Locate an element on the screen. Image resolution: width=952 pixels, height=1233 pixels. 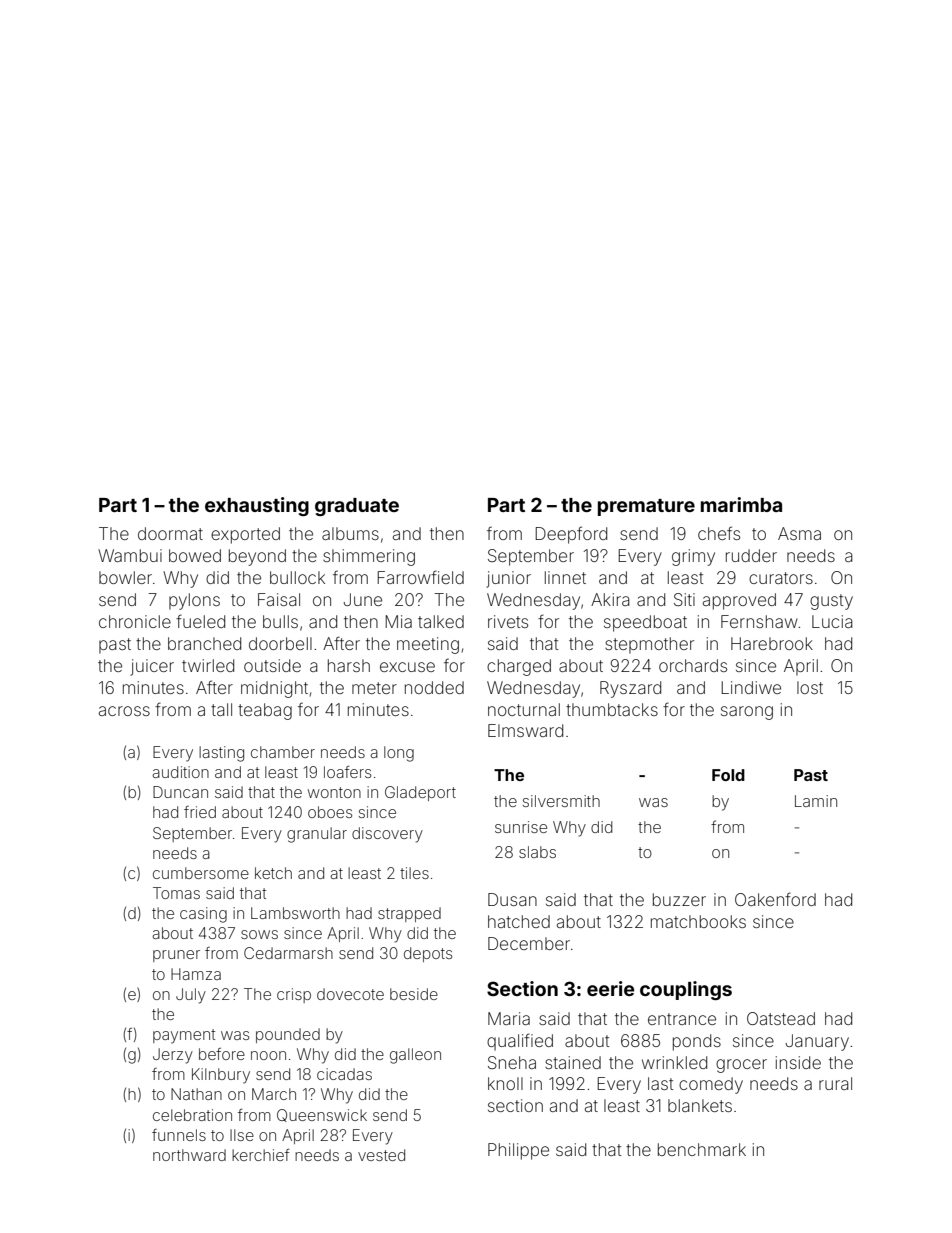
ketch is located at coordinates (273, 873).
